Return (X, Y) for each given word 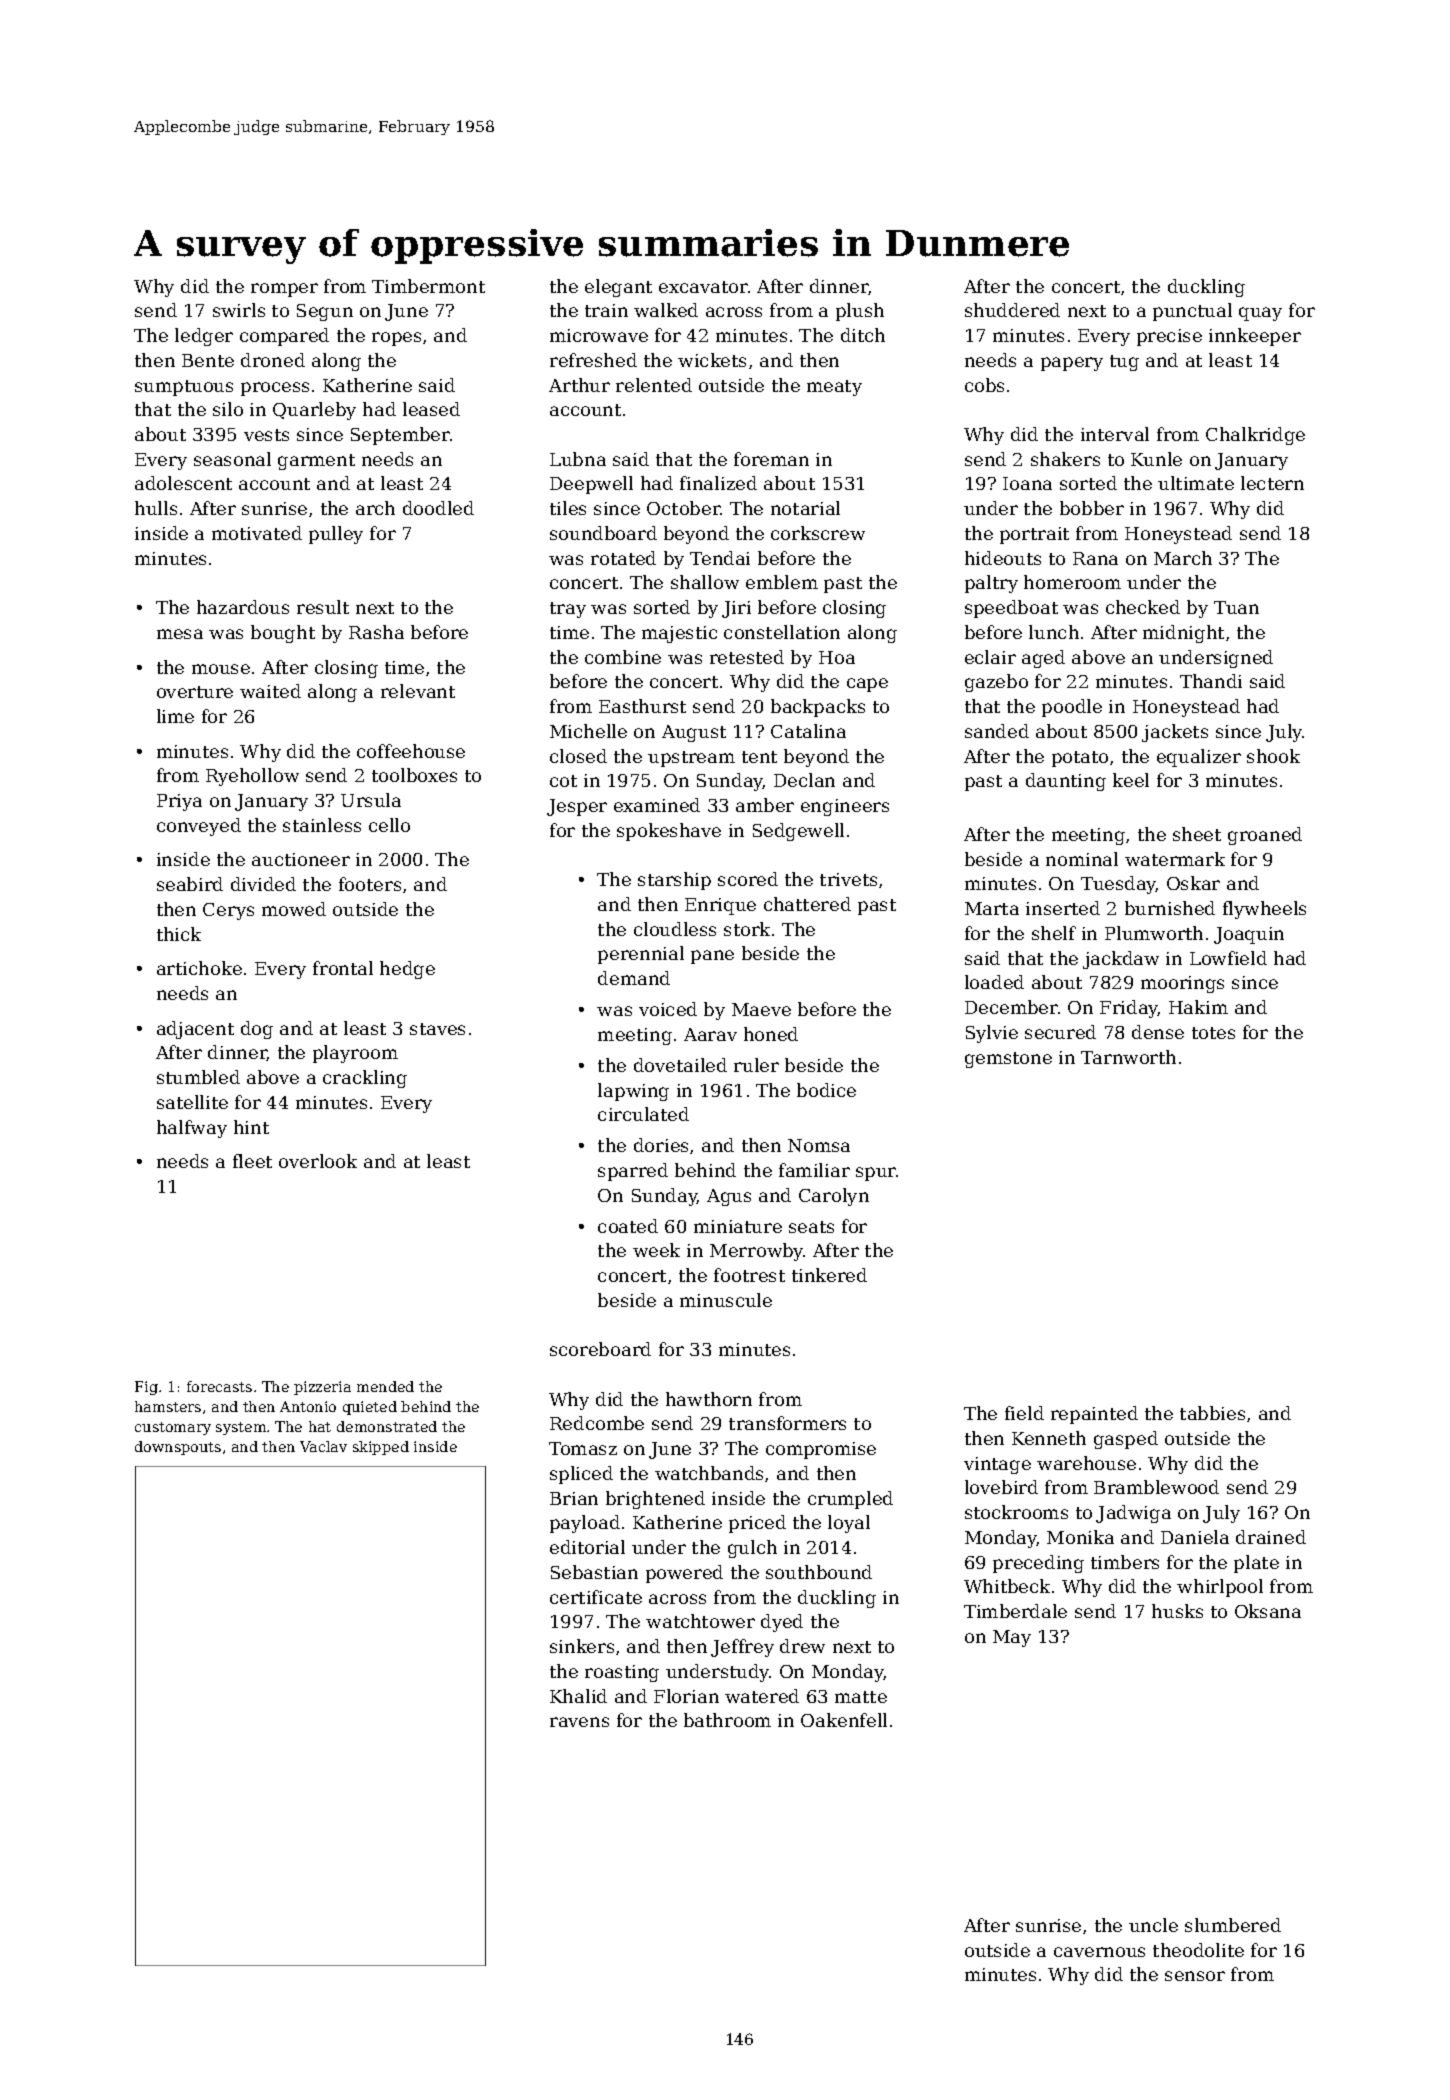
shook (1273, 756)
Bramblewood (1156, 1487)
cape (867, 685)
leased (431, 409)
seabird (190, 884)
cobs (984, 385)
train (606, 310)
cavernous (1099, 1952)
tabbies (1212, 1413)
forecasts (219, 1386)
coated (628, 1226)
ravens (579, 1722)
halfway (192, 1129)
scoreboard (600, 1349)
